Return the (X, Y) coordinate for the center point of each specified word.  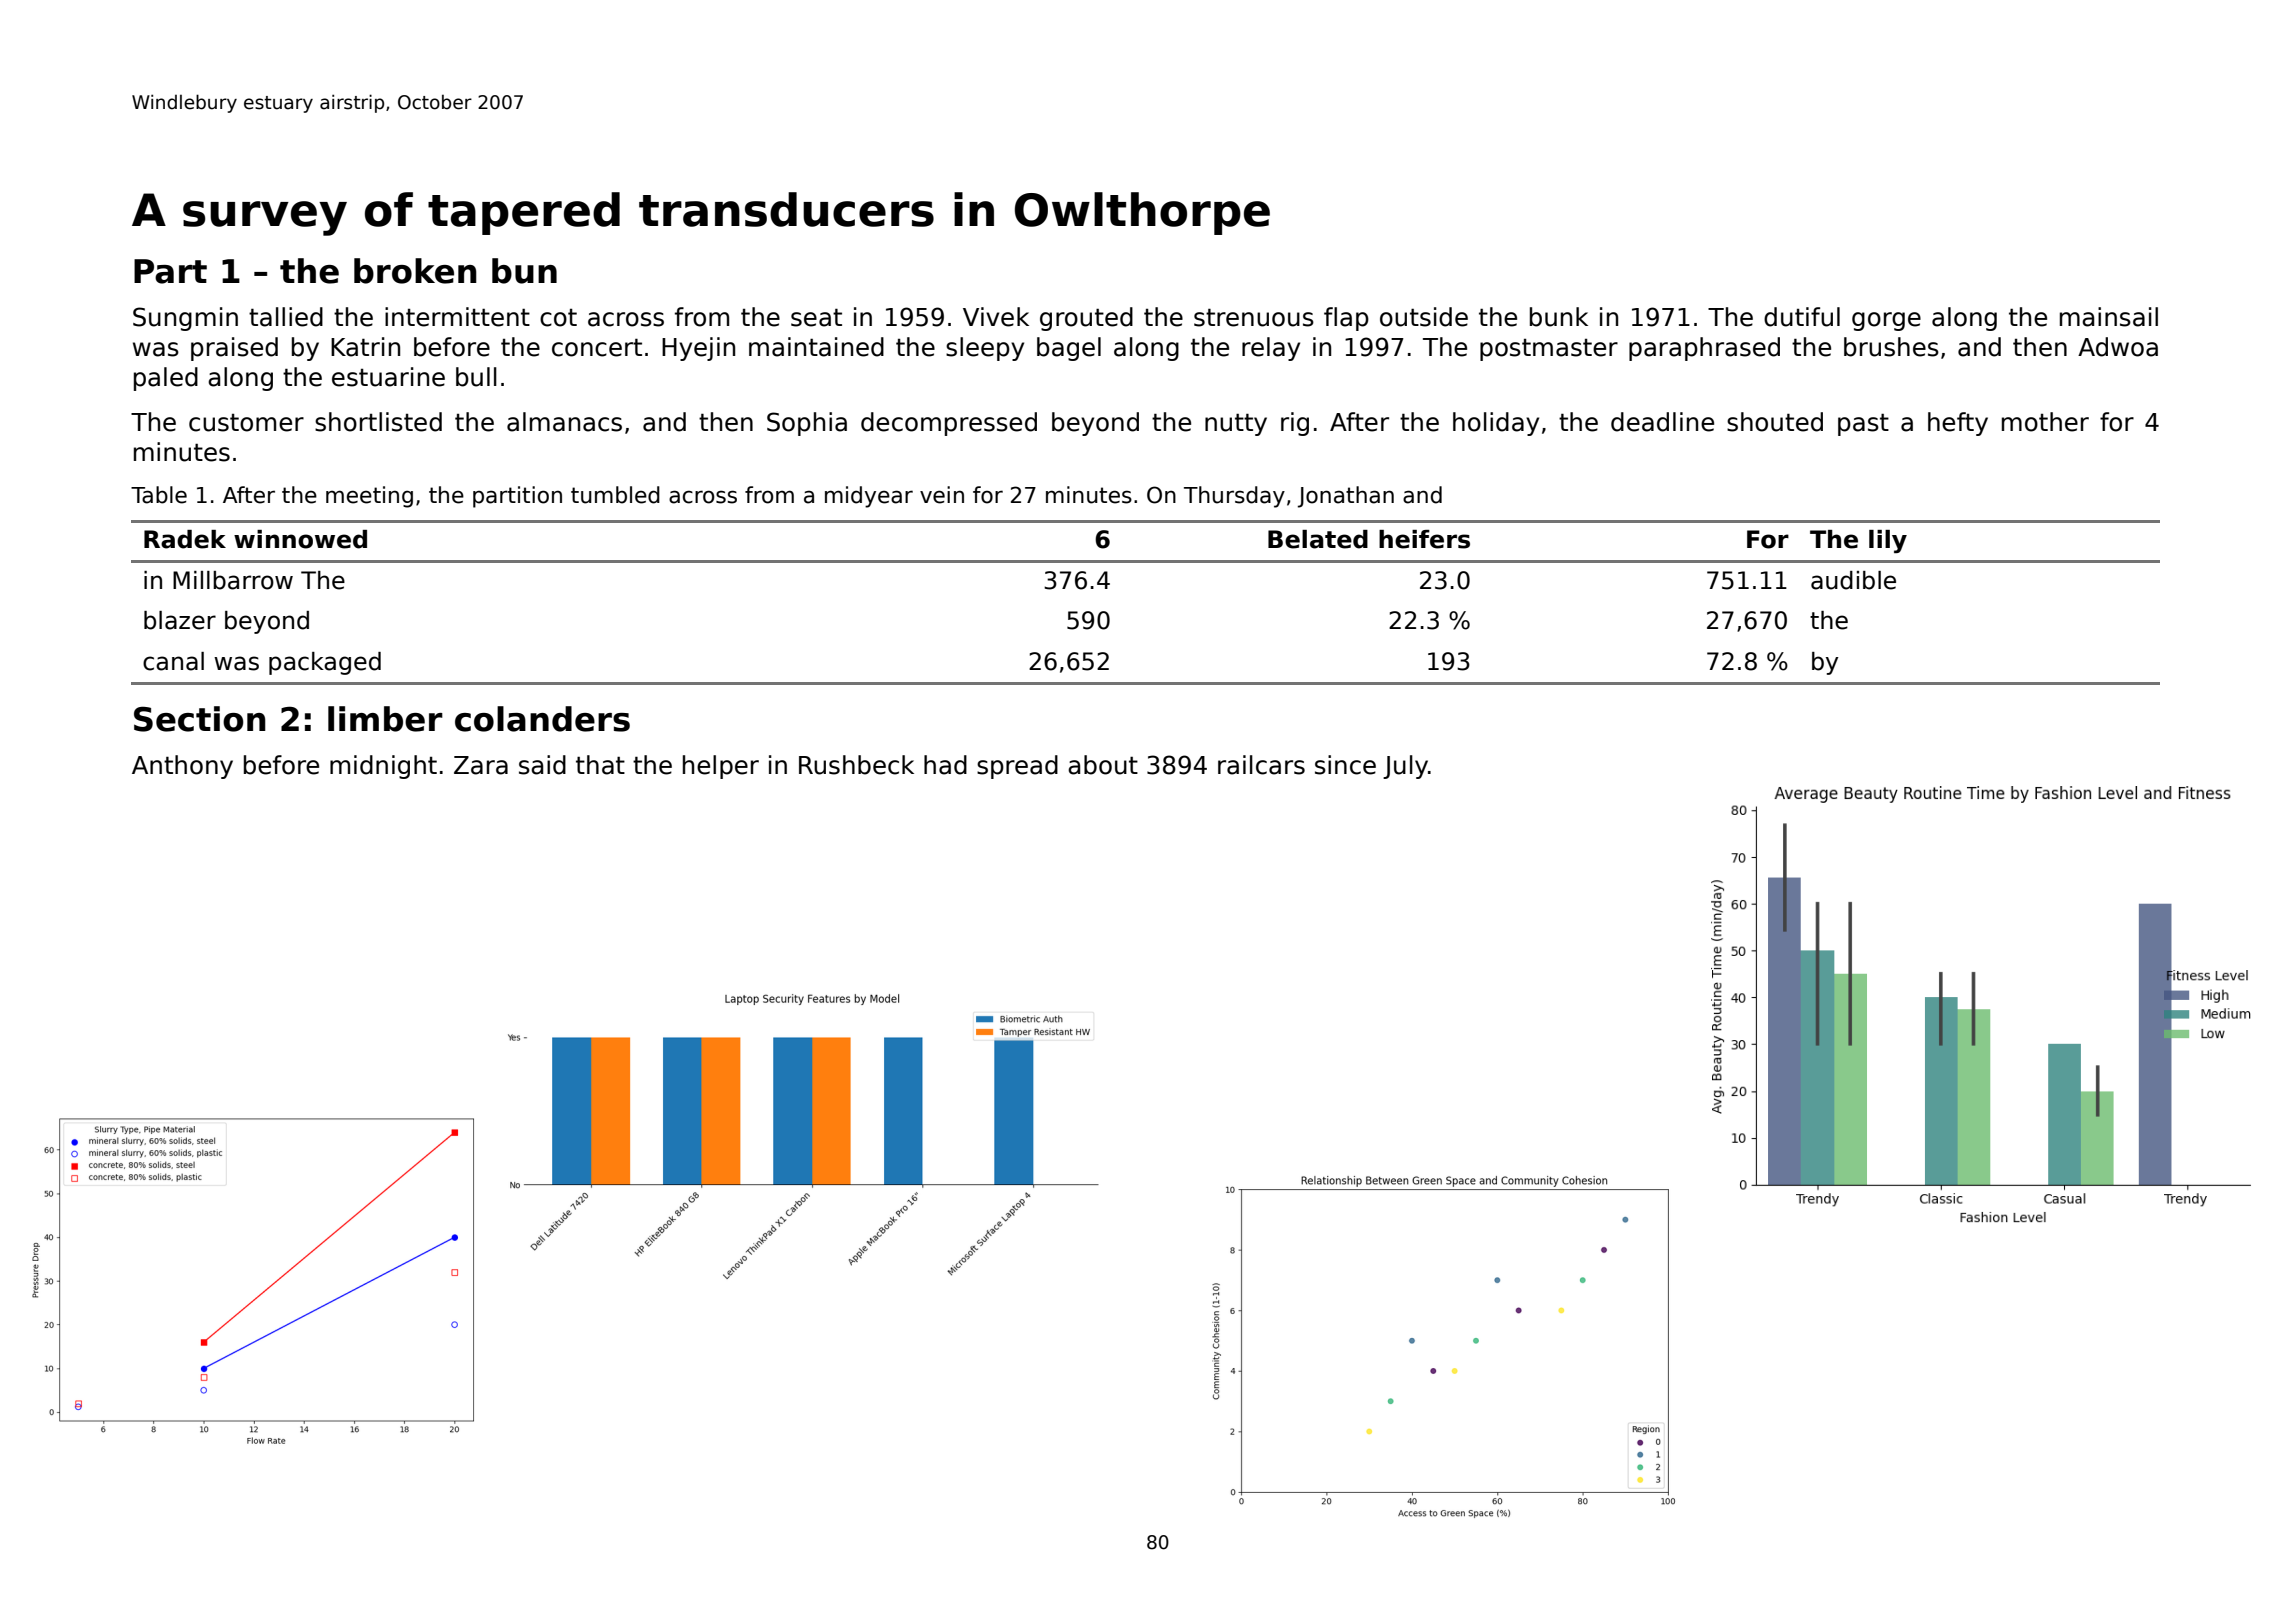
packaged (325, 663)
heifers (1424, 539)
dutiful (1802, 317)
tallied (286, 317)
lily (1888, 541)
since (1345, 765)
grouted (1086, 319)
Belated (1318, 539)
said (542, 765)
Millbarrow (233, 580)
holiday (1496, 424)
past (1863, 425)
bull (476, 377)
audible (1853, 580)
